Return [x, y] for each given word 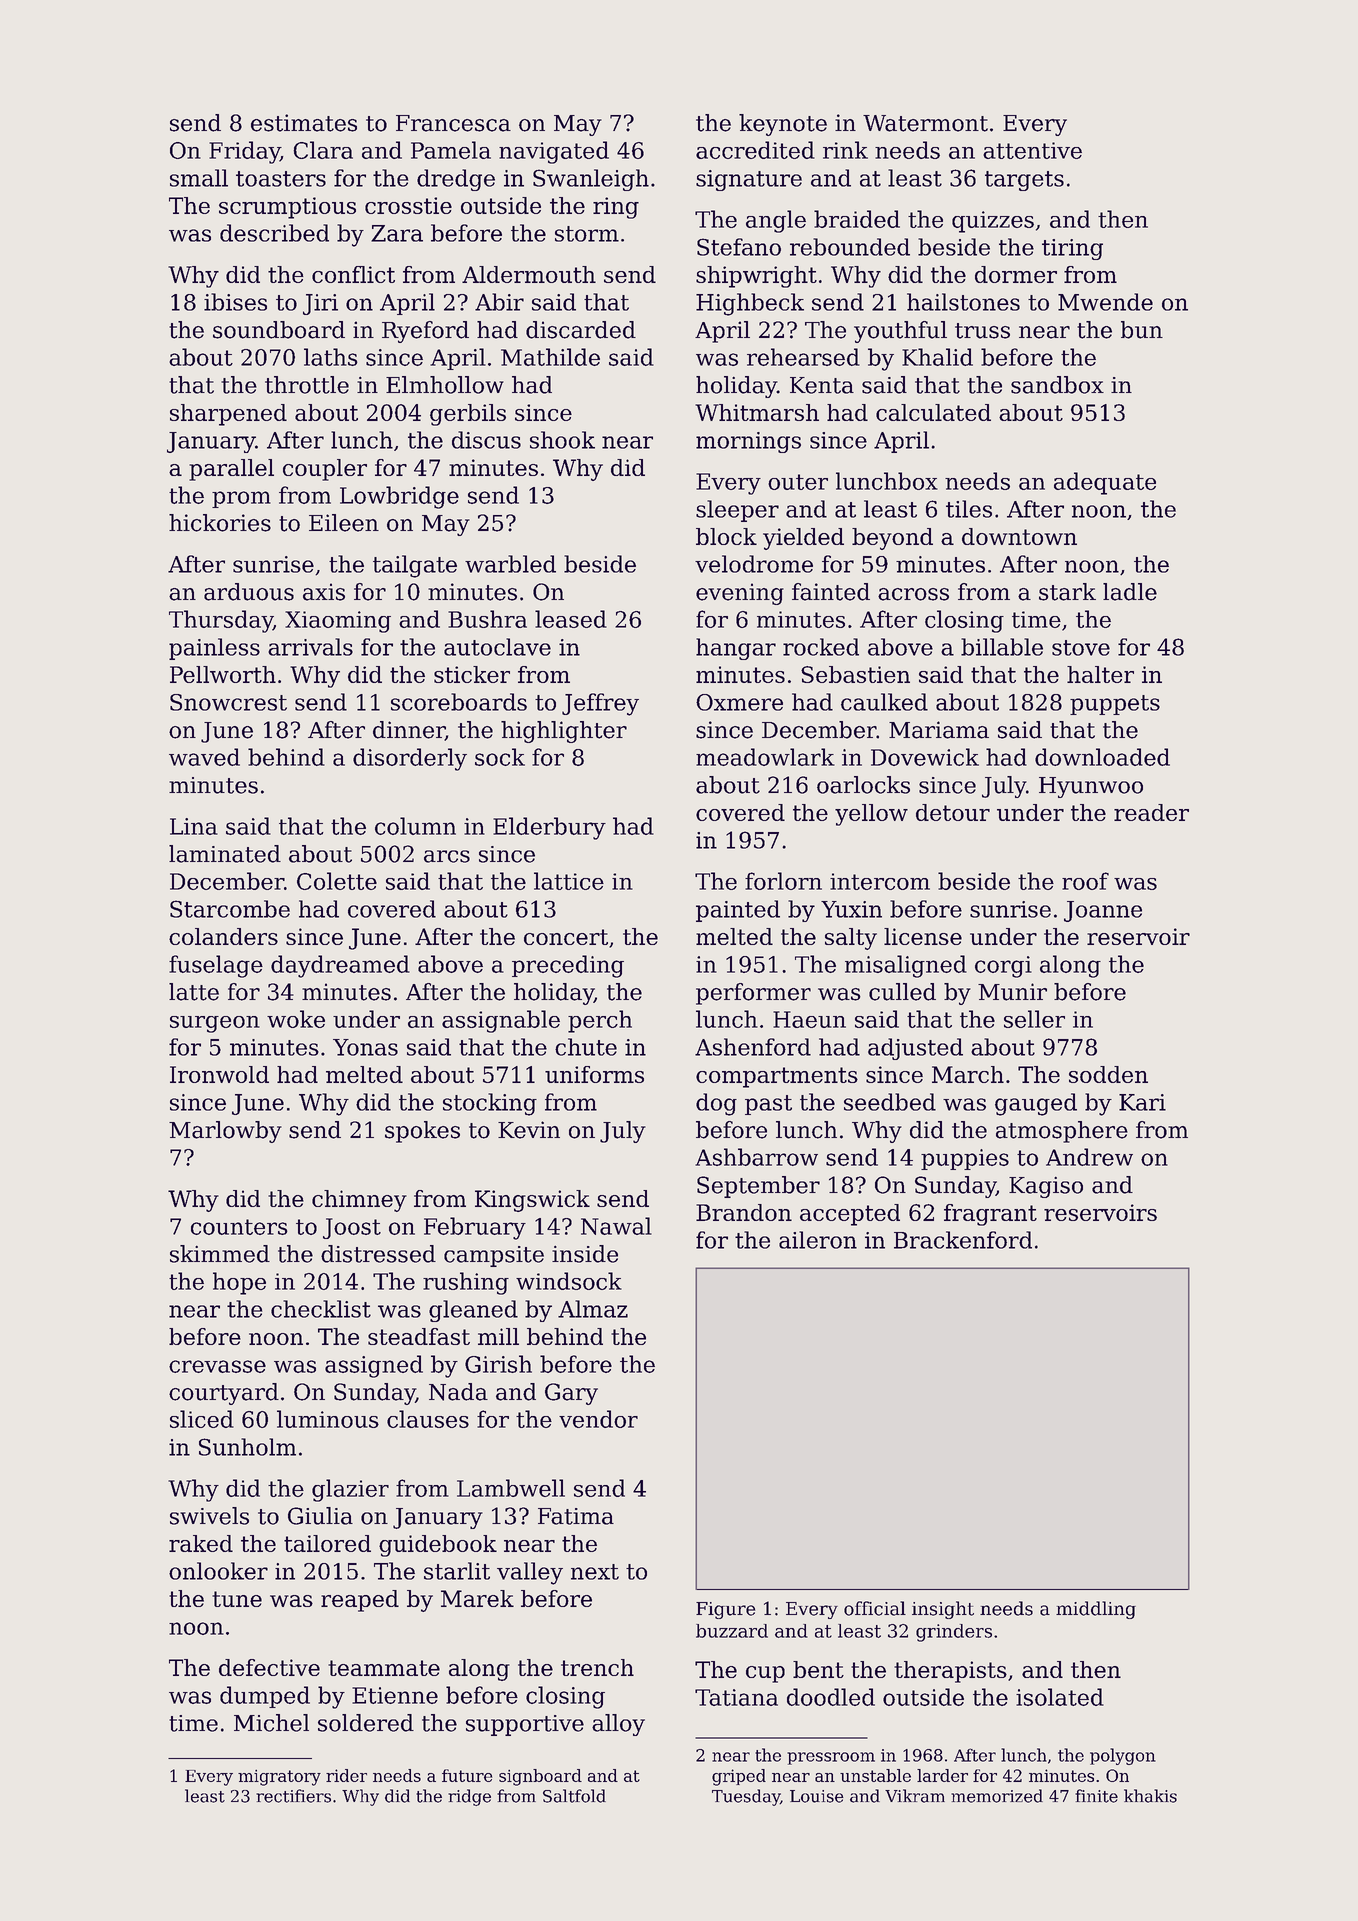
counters [239, 1227]
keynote [783, 125]
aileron [818, 1240]
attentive [1032, 150]
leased [571, 619]
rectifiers [293, 1796]
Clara [323, 150]
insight [943, 1610]
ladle [1130, 592]
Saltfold [574, 1796]
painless [214, 649]
